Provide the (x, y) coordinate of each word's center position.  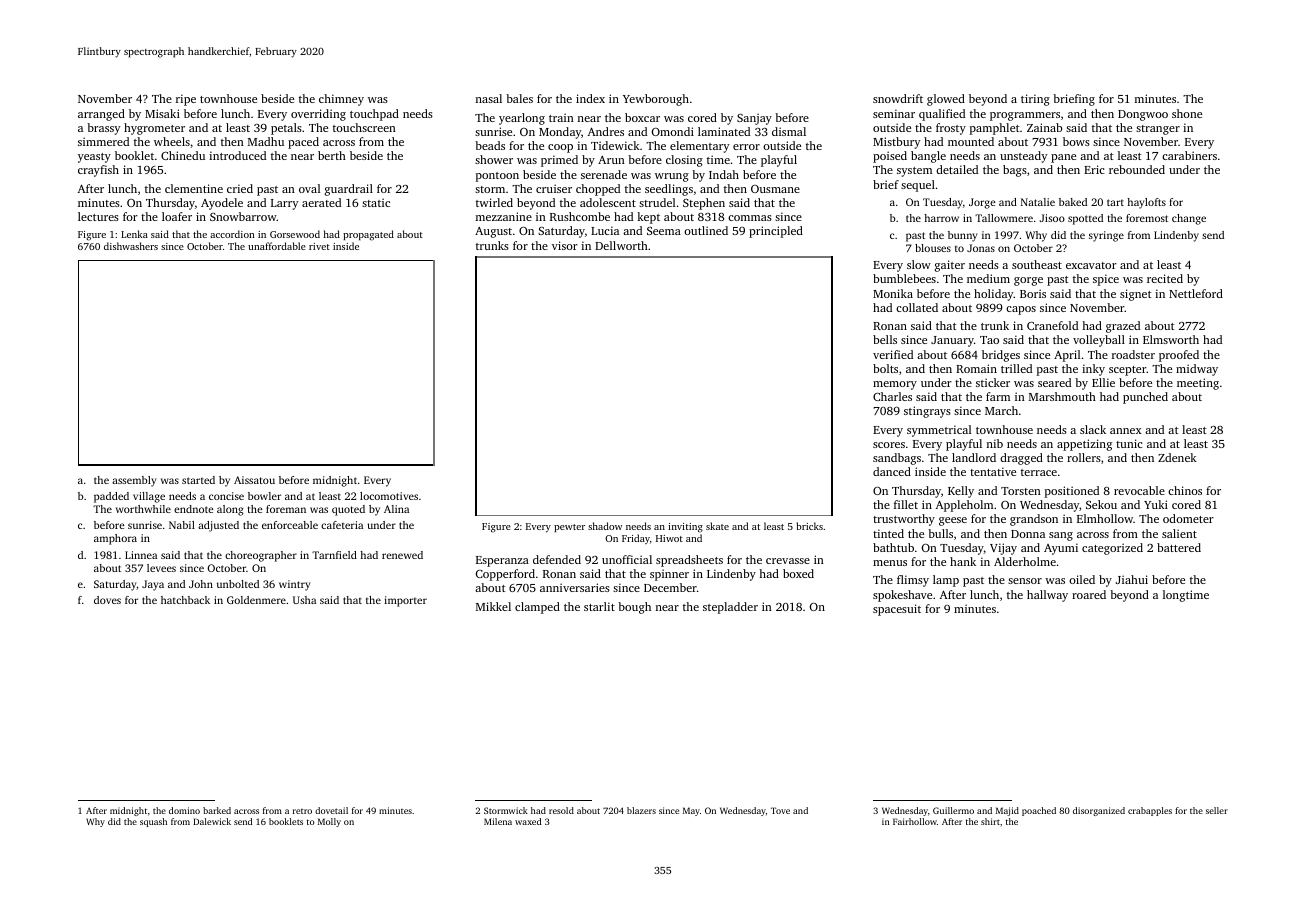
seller (1217, 810)
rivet (319, 246)
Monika (893, 293)
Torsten (1021, 491)
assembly (134, 481)
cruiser (554, 188)
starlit (599, 606)
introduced (237, 155)
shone (1187, 113)
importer (405, 601)
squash (153, 822)
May (691, 811)
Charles (892, 396)
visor (565, 245)
